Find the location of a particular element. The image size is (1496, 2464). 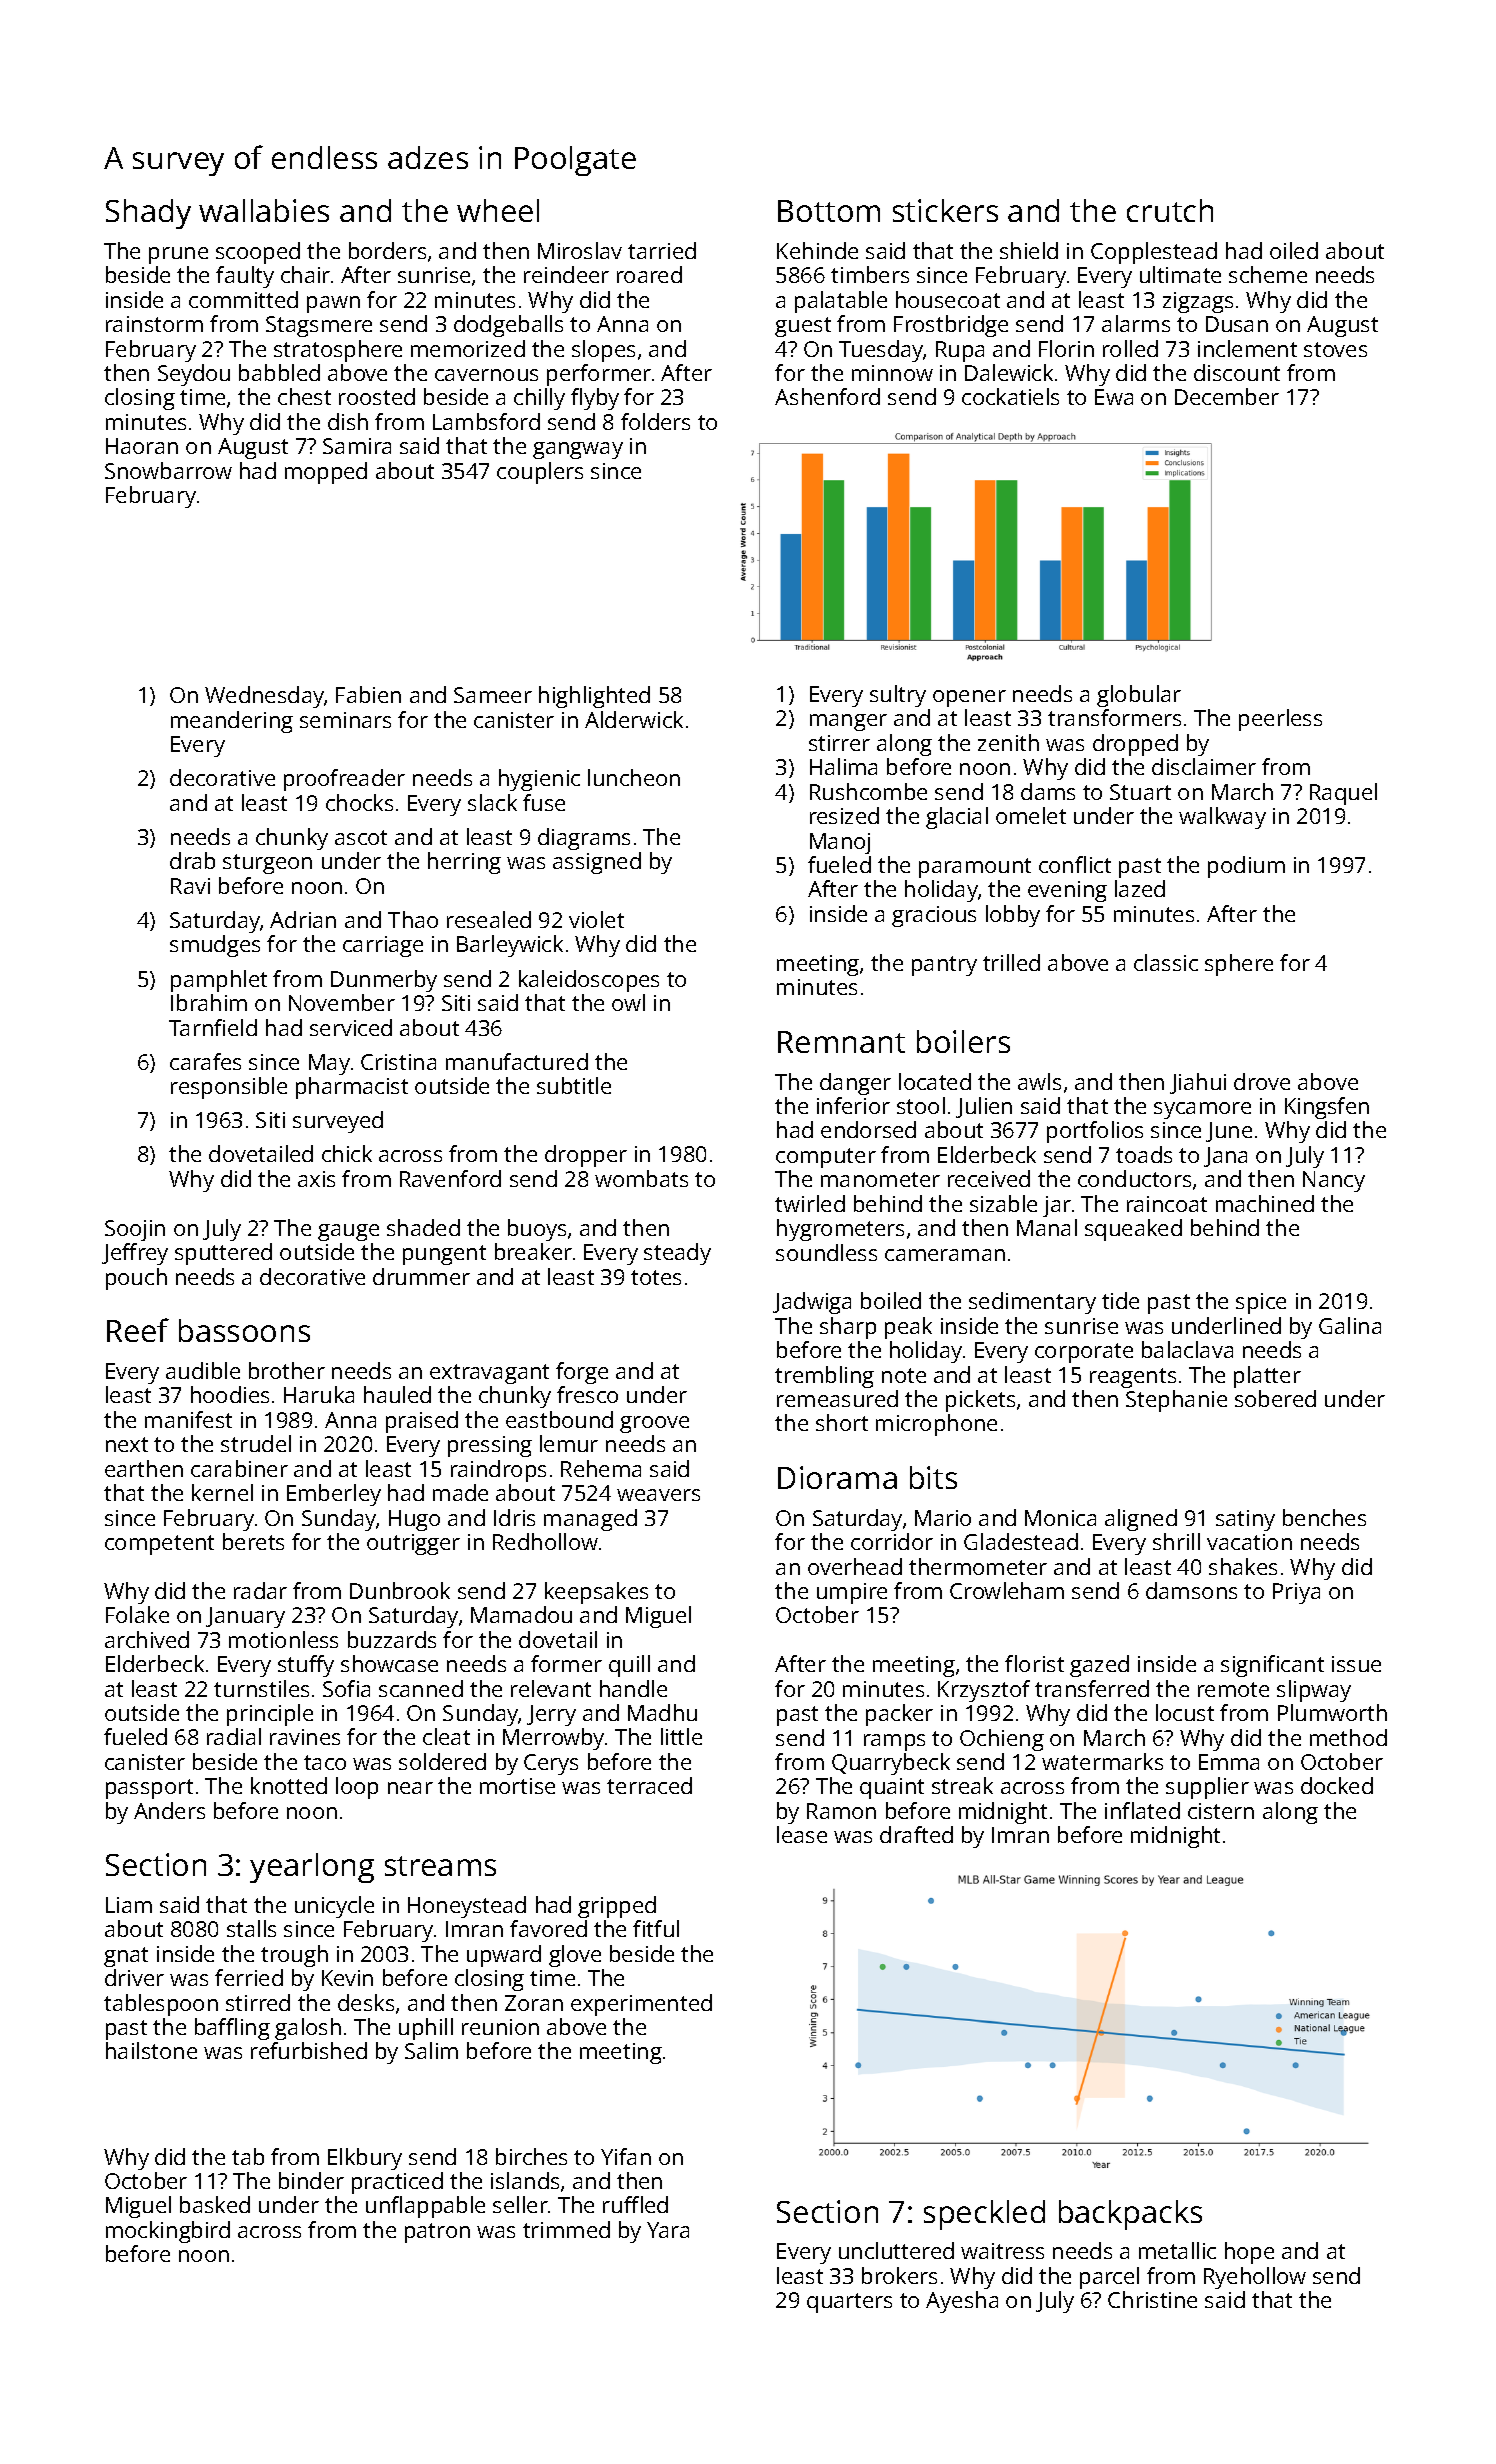

berets is located at coordinates (253, 1541).
